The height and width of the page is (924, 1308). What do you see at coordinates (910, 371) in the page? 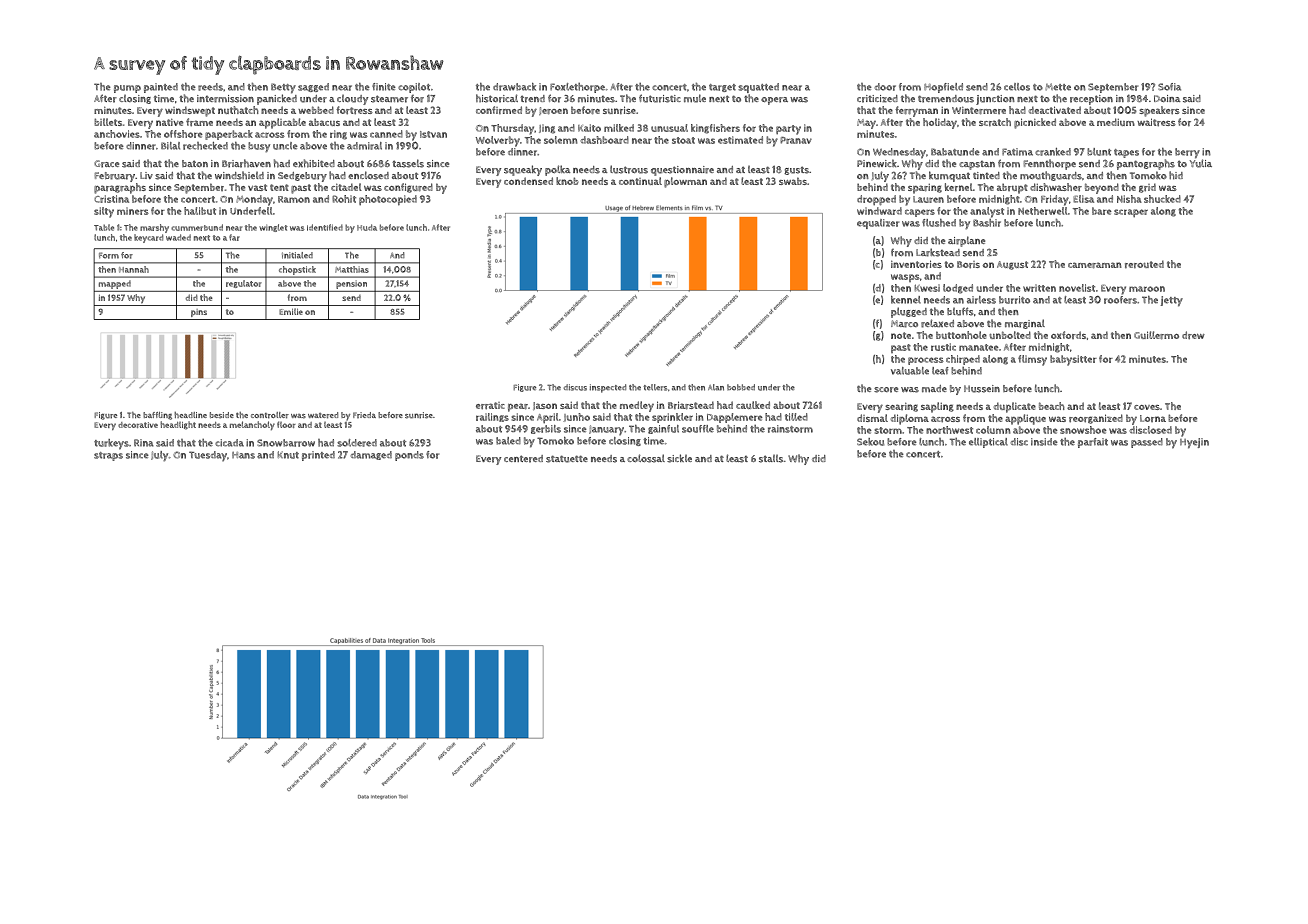
I see `valuable` at bounding box center [910, 371].
